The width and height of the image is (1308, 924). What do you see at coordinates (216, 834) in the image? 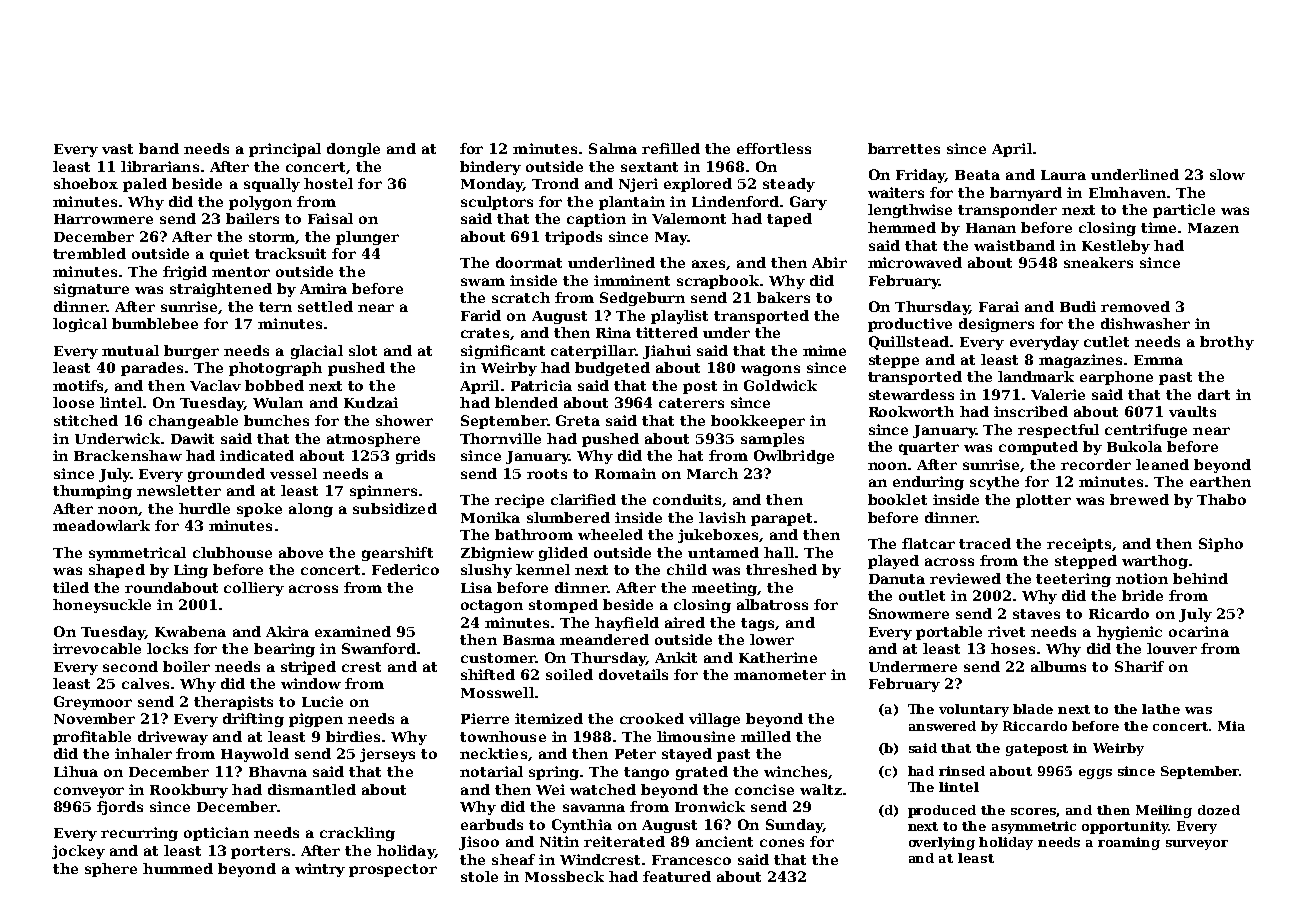
I see `optician` at bounding box center [216, 834].
